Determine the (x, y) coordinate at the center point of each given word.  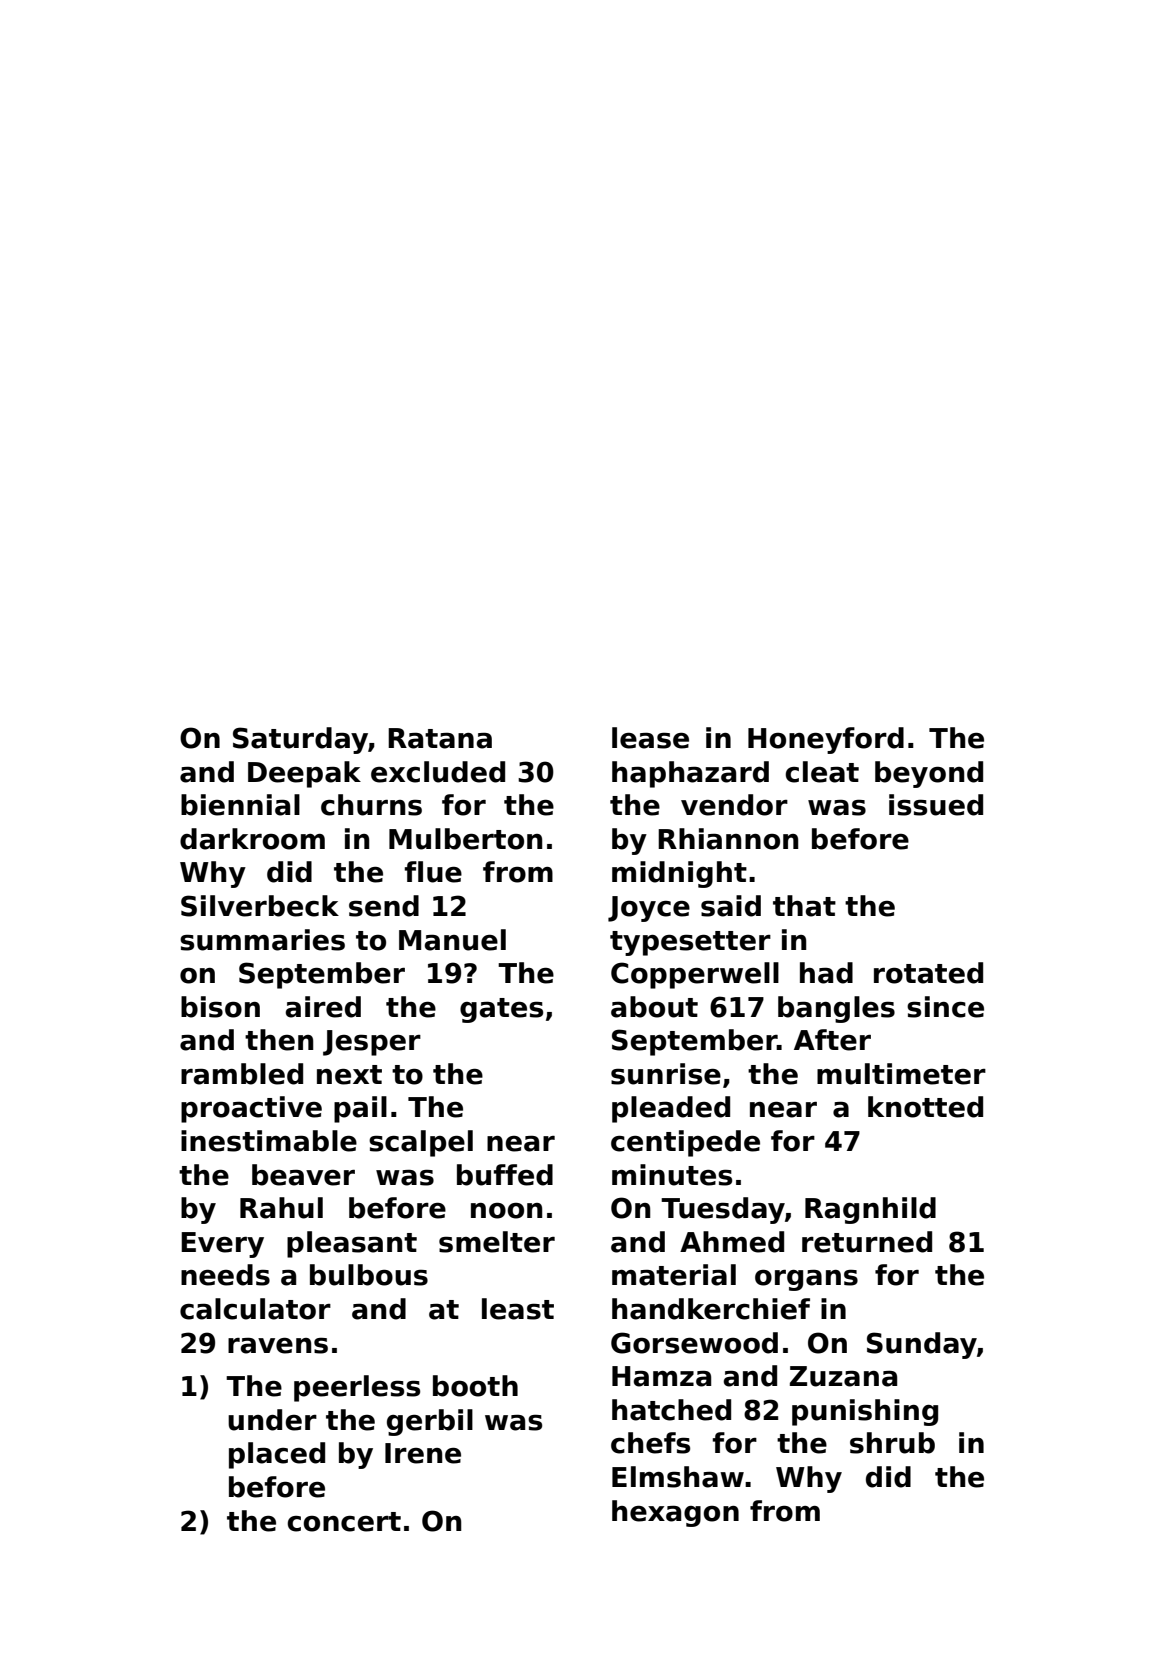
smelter (497, 1242)
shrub (892, 1443)
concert (344, 1522)
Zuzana (843, 1376)
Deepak (304, 774)
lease (650, 738)
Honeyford (826, 740)
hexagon (675, 1513)
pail (360, 1109)
